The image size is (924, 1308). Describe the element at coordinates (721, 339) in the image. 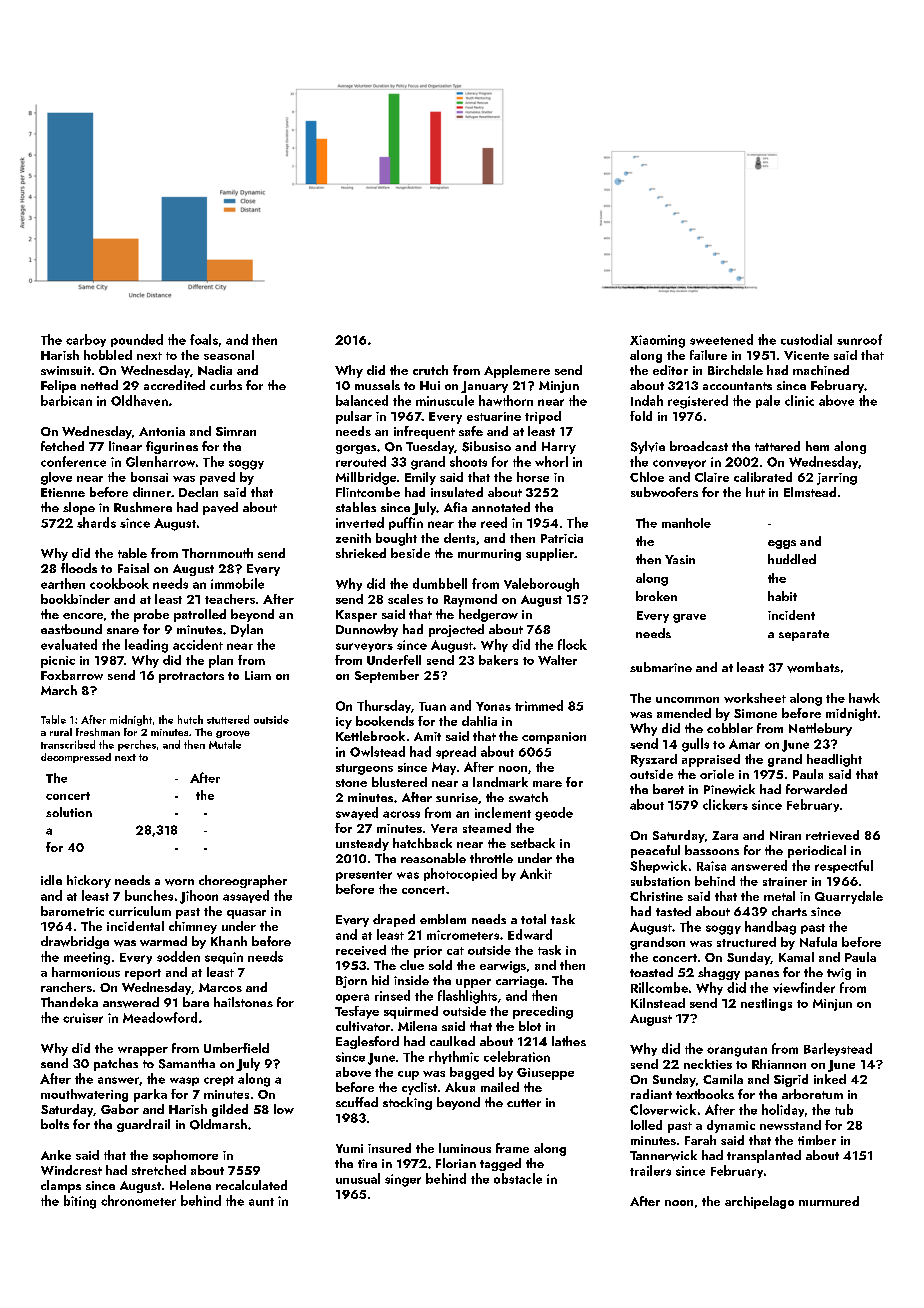

I see `sweetened` at that location.
